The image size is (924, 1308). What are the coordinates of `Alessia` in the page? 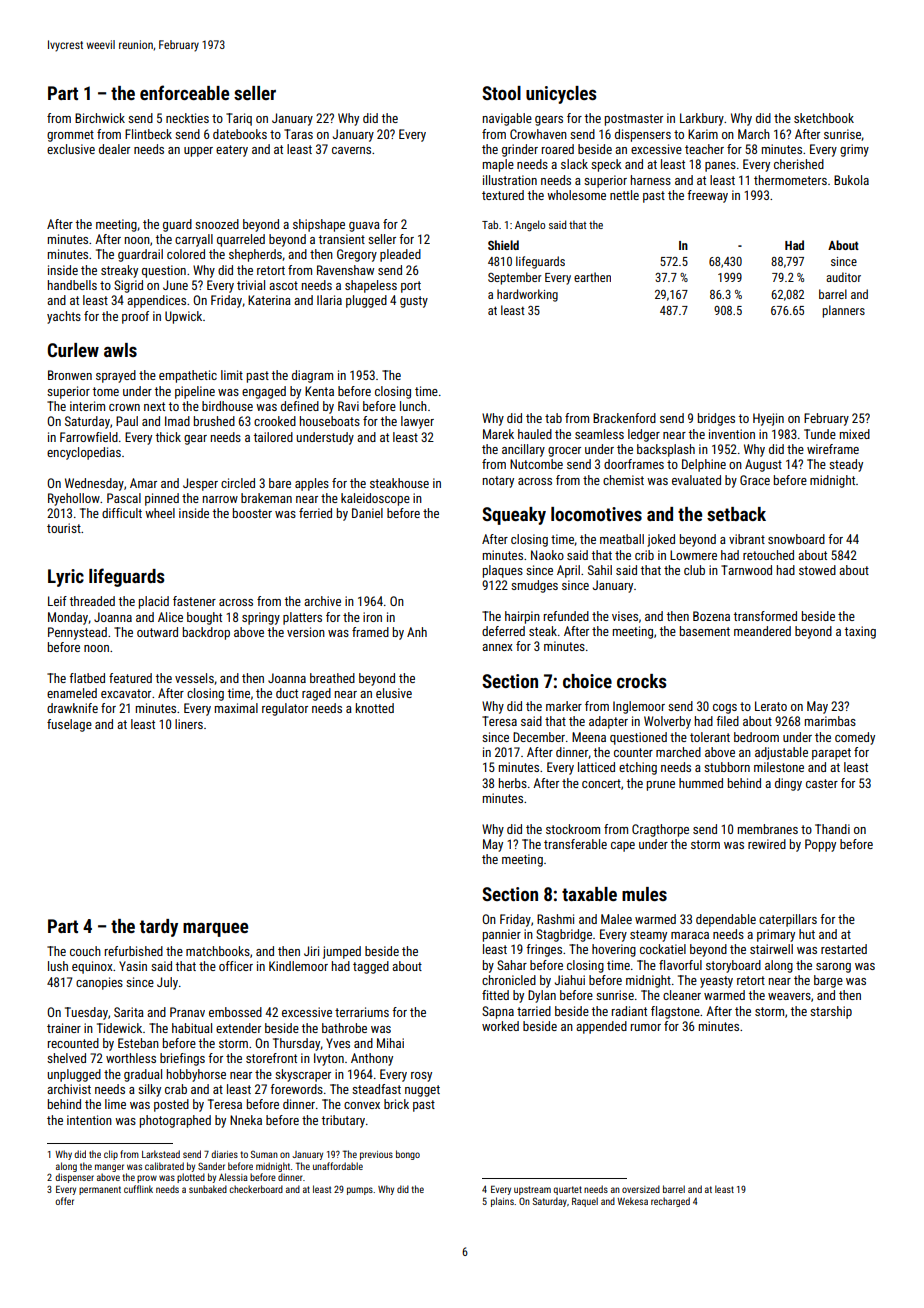 It's located at (233, 1177).
